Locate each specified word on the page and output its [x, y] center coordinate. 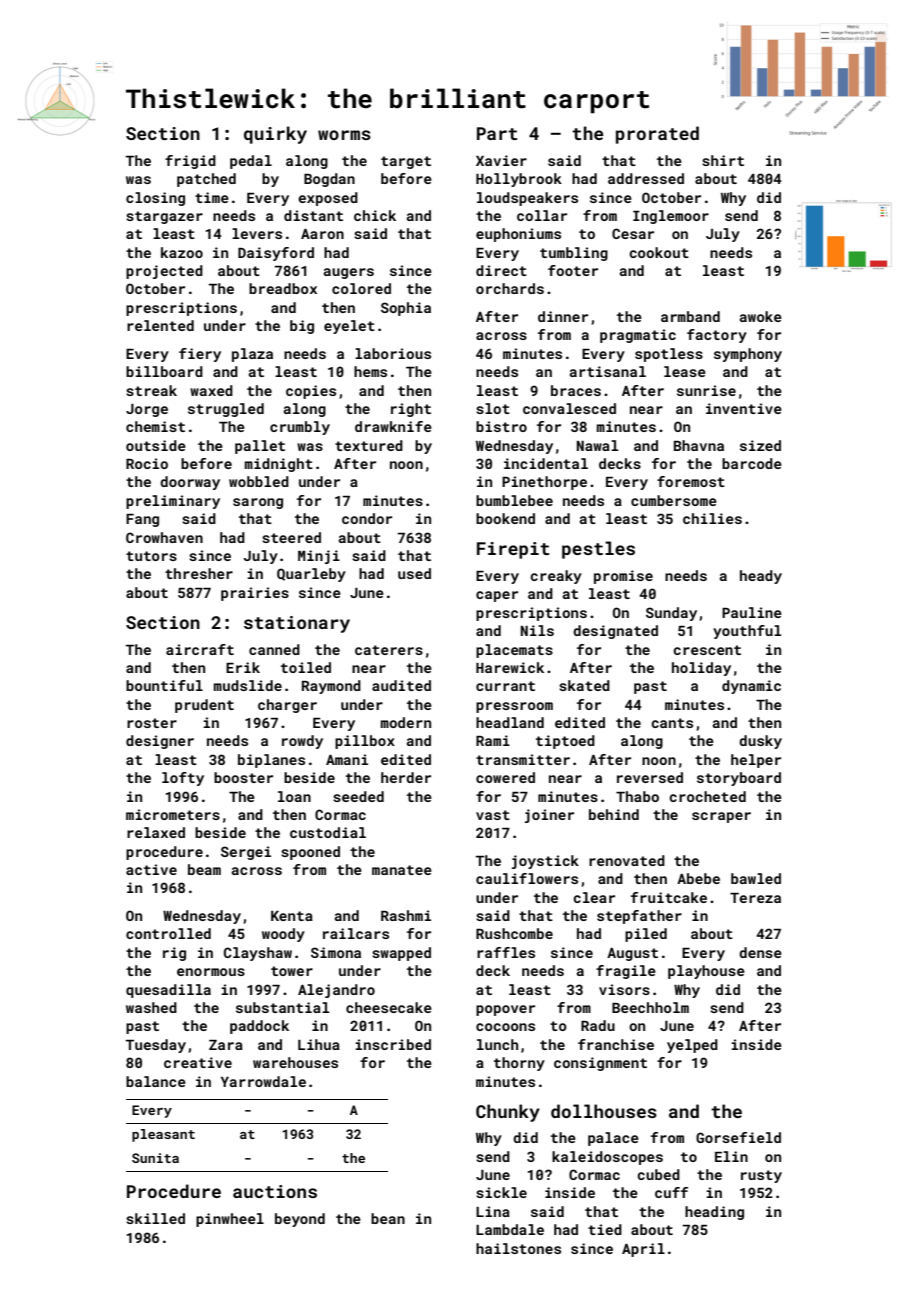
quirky [275, 135]
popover [505, 1010]
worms [344, 135]
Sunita [155, 1158]
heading [714, 1213]
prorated [657, 135]
